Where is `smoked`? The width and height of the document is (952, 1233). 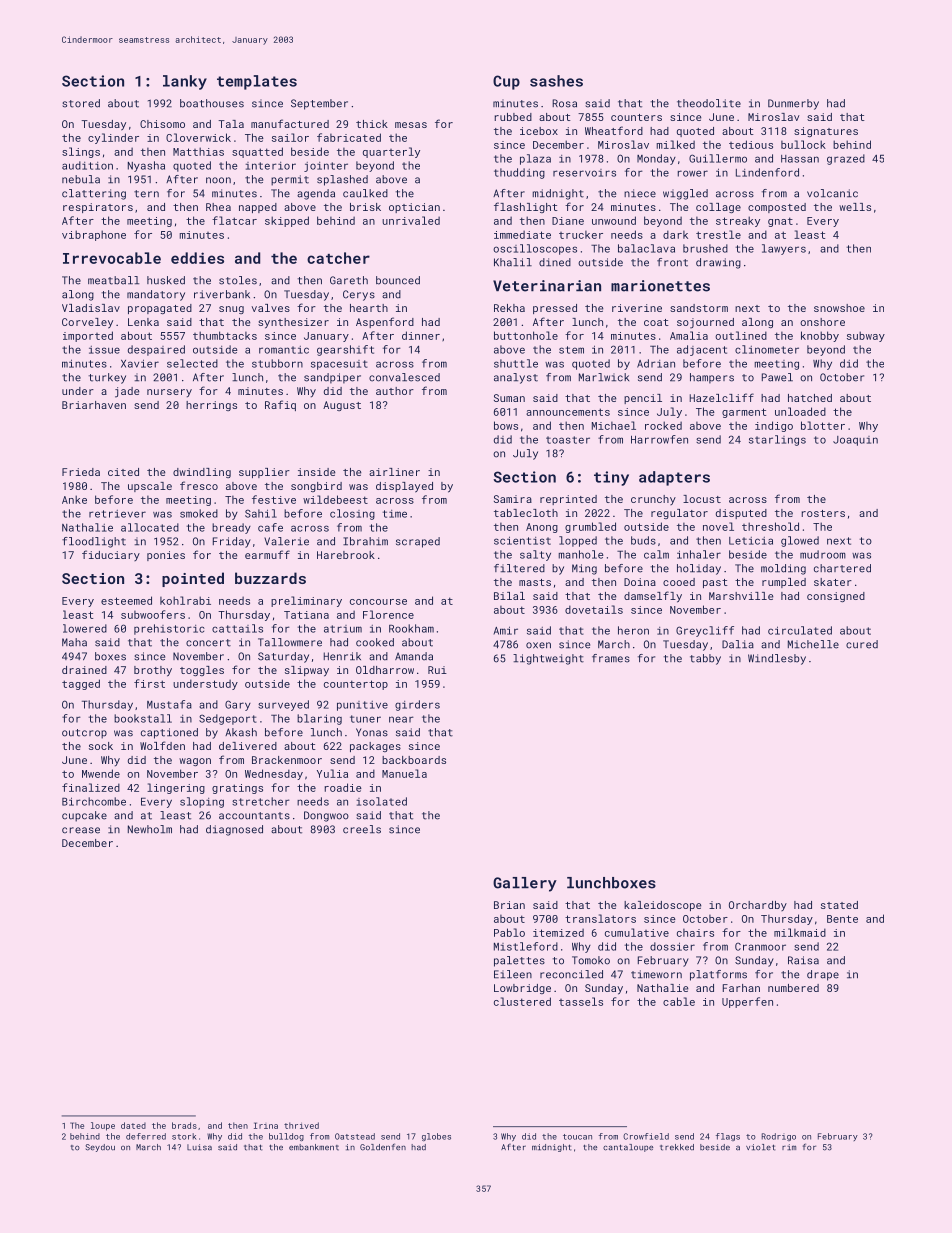 smoked is located at coordinates (199, 513).
